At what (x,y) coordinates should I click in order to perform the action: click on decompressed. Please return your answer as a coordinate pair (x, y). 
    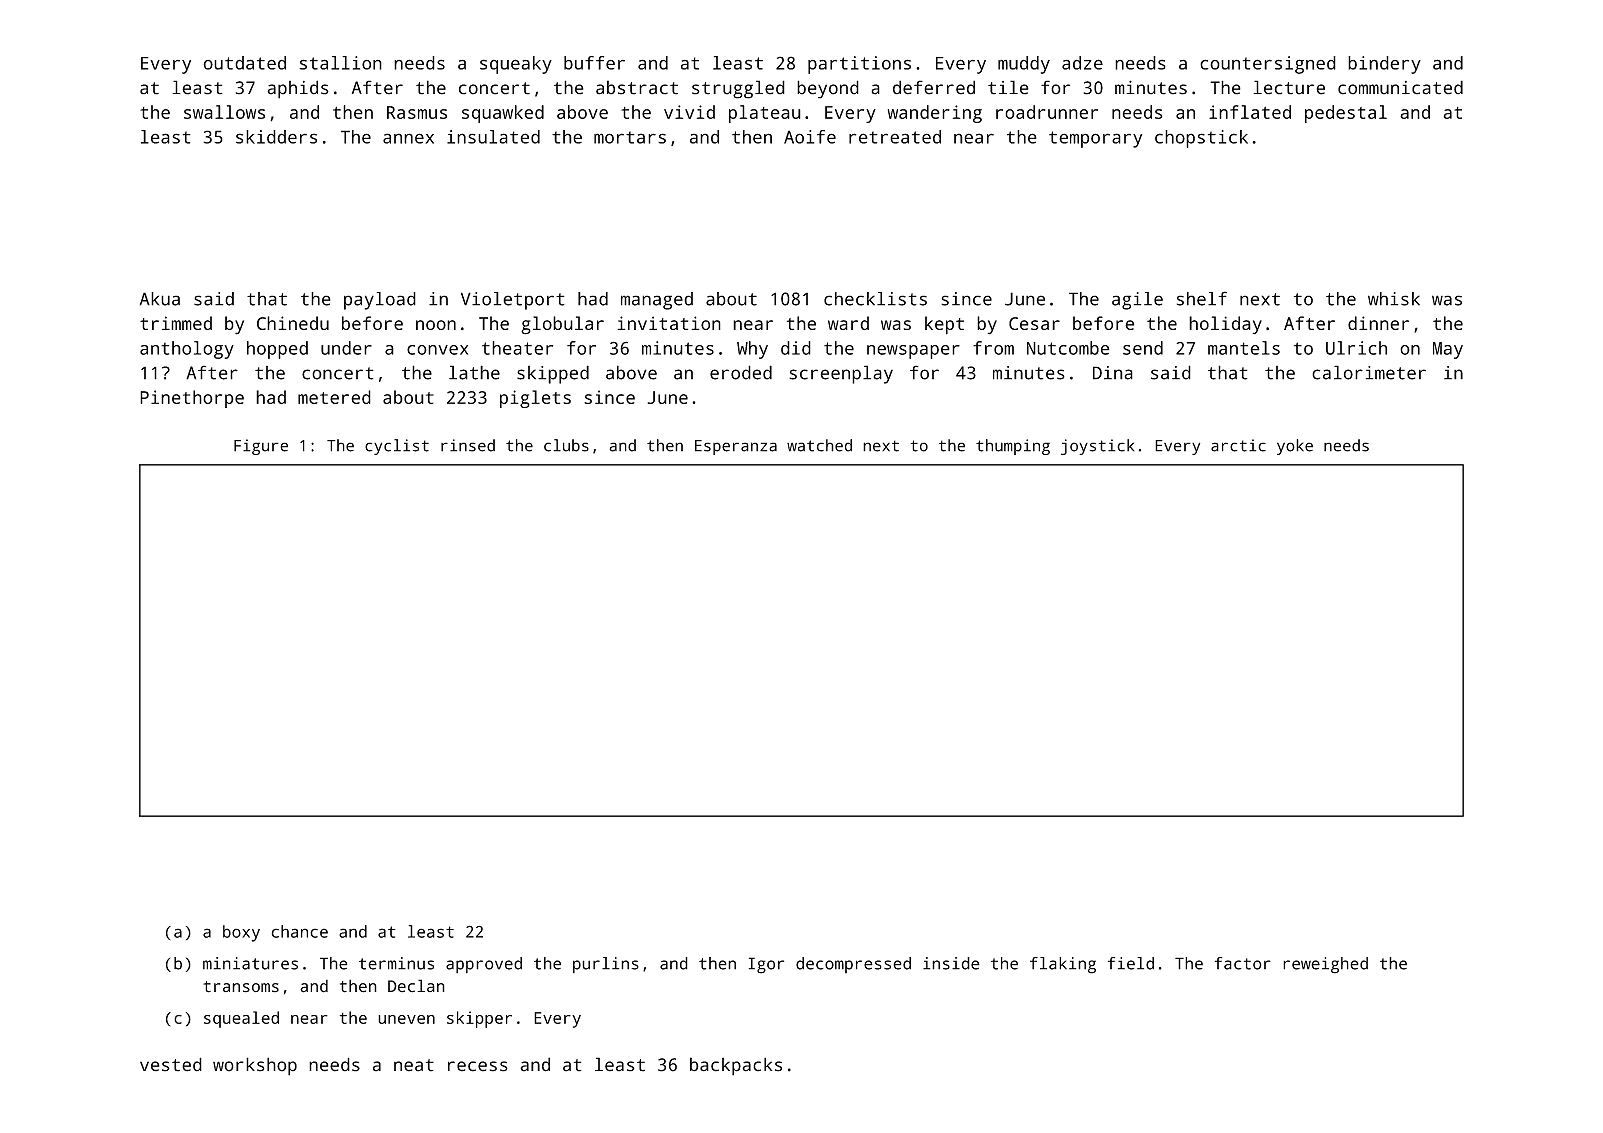
    Looking at the image, I should click on (853, 965).
